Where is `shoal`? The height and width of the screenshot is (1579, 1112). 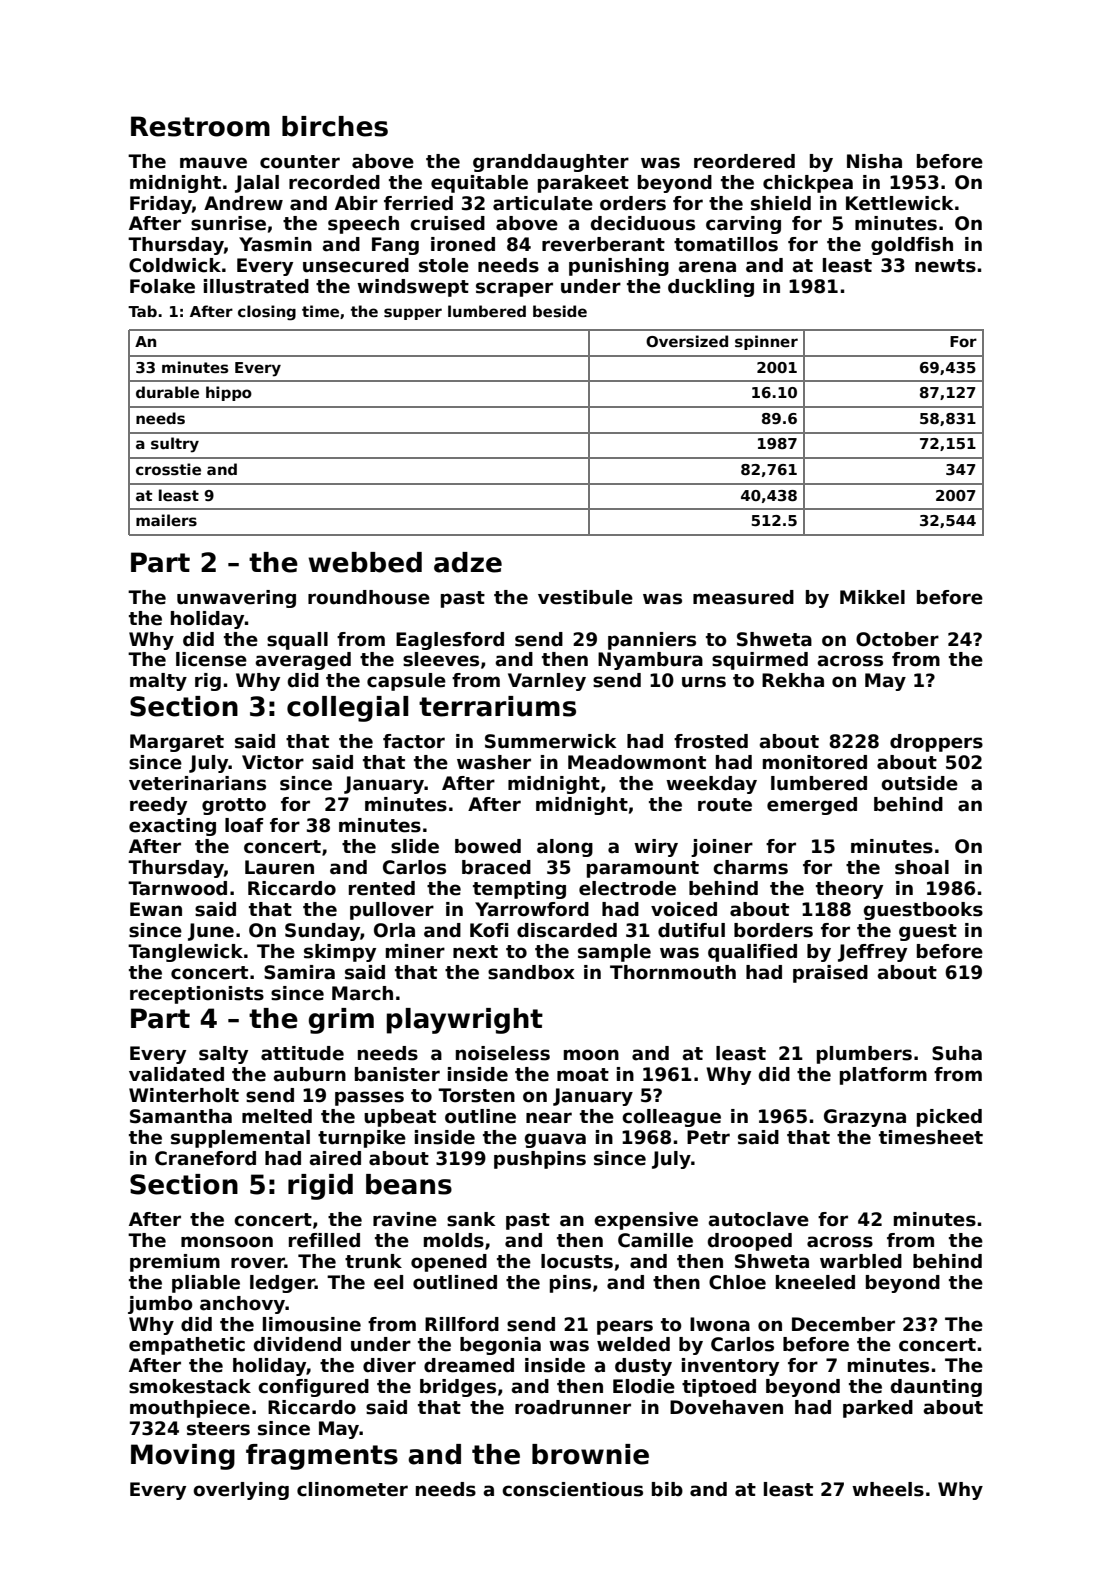
shoal is located at coordinates (922, 867).
